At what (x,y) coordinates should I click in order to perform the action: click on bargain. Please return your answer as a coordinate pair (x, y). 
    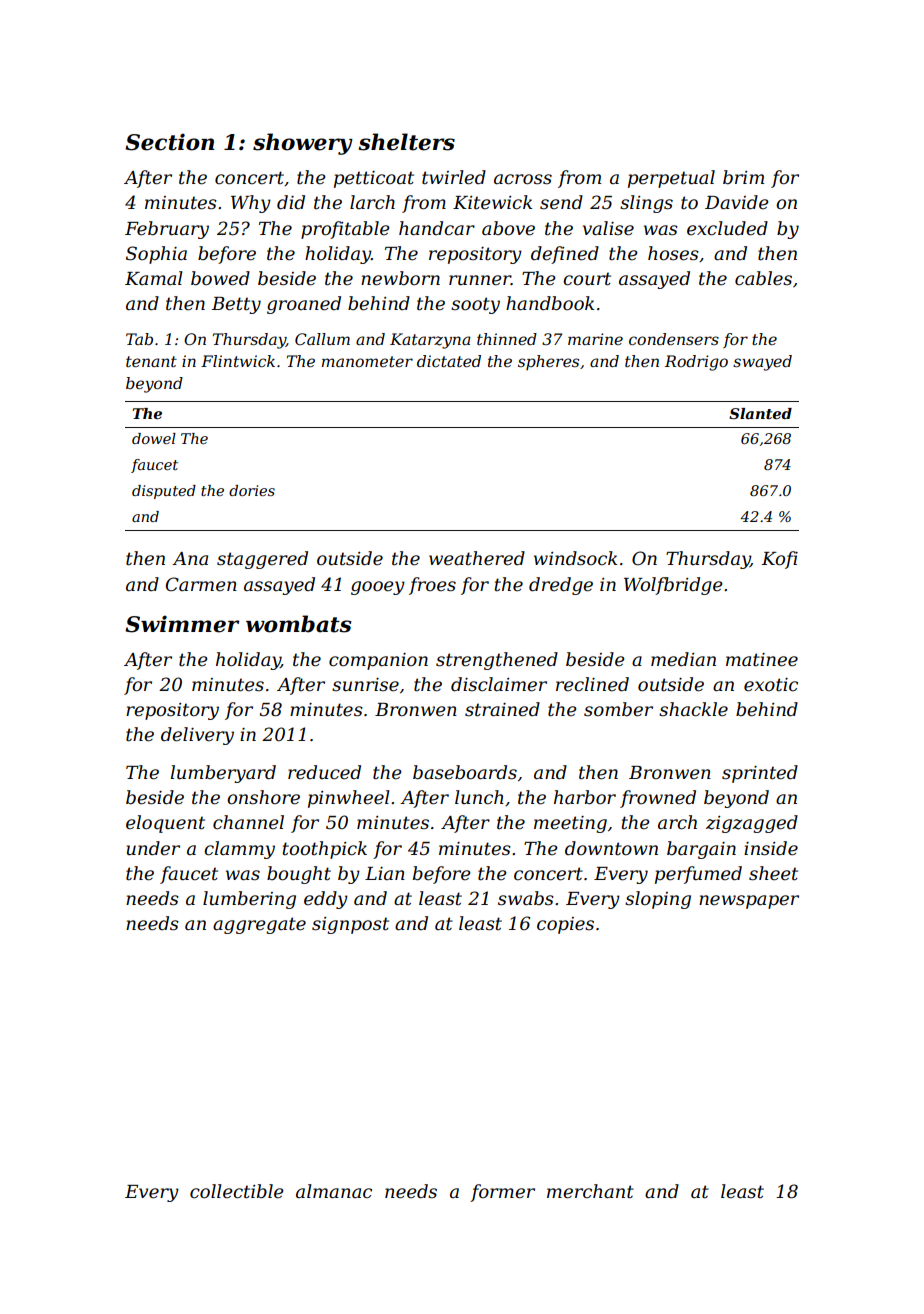
    Looking at the image, I should click on (701, 850).
